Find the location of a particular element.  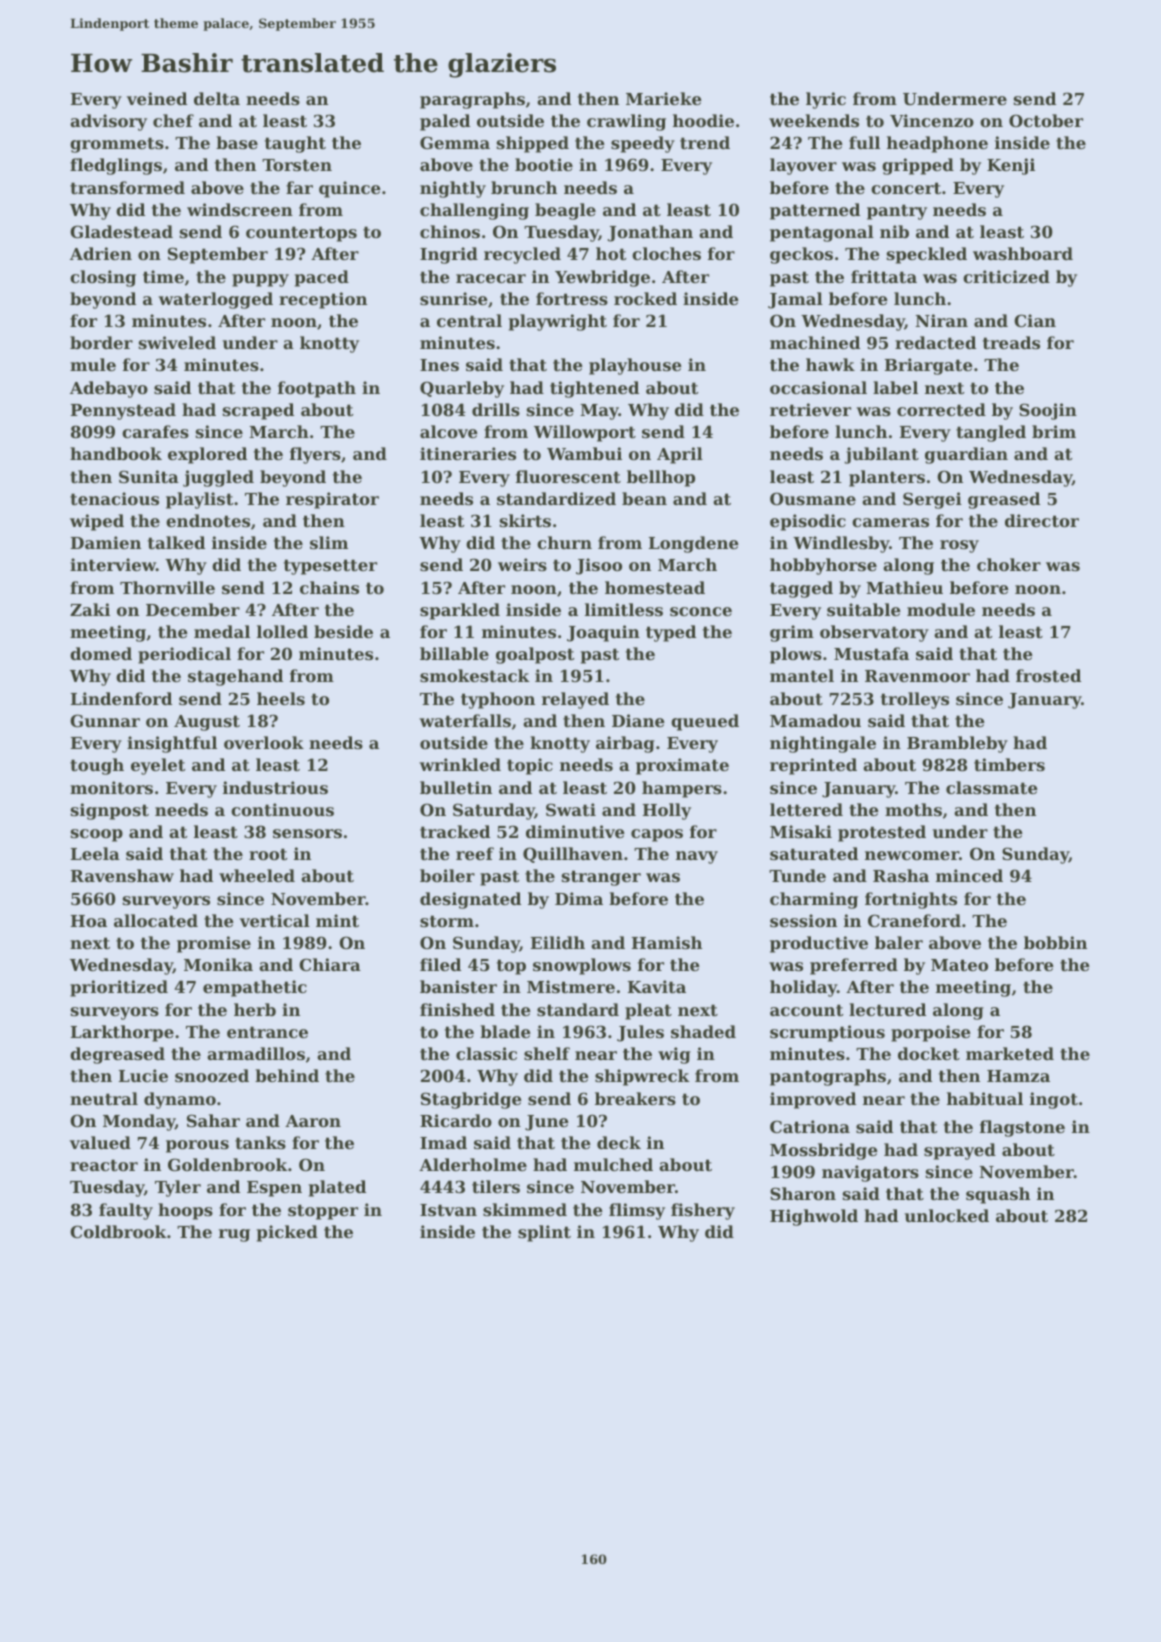

nightingale is located at coordinates (823, 744).
